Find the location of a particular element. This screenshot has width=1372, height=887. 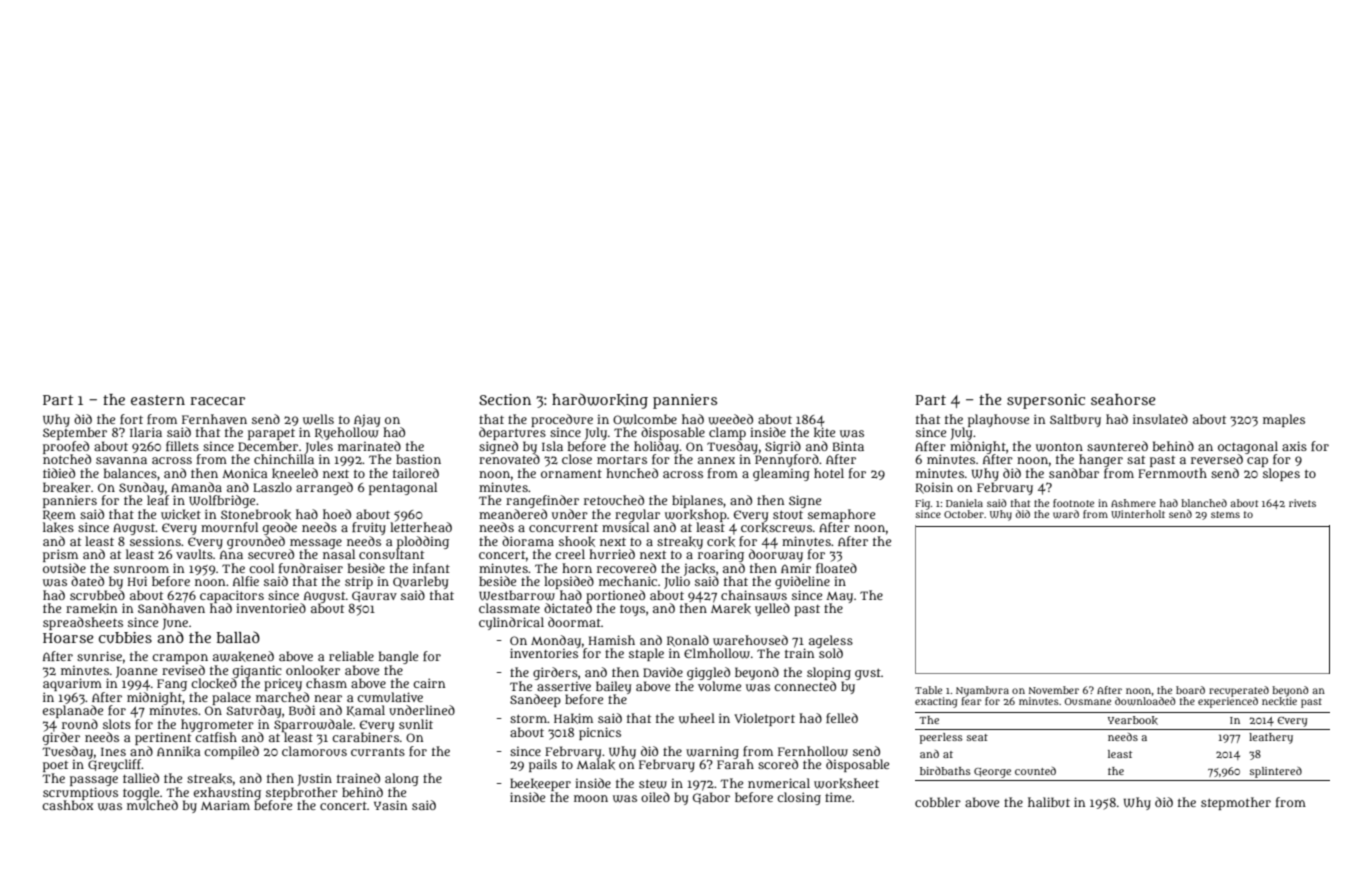

Winterholt is located at coordinates (1138, 514).
